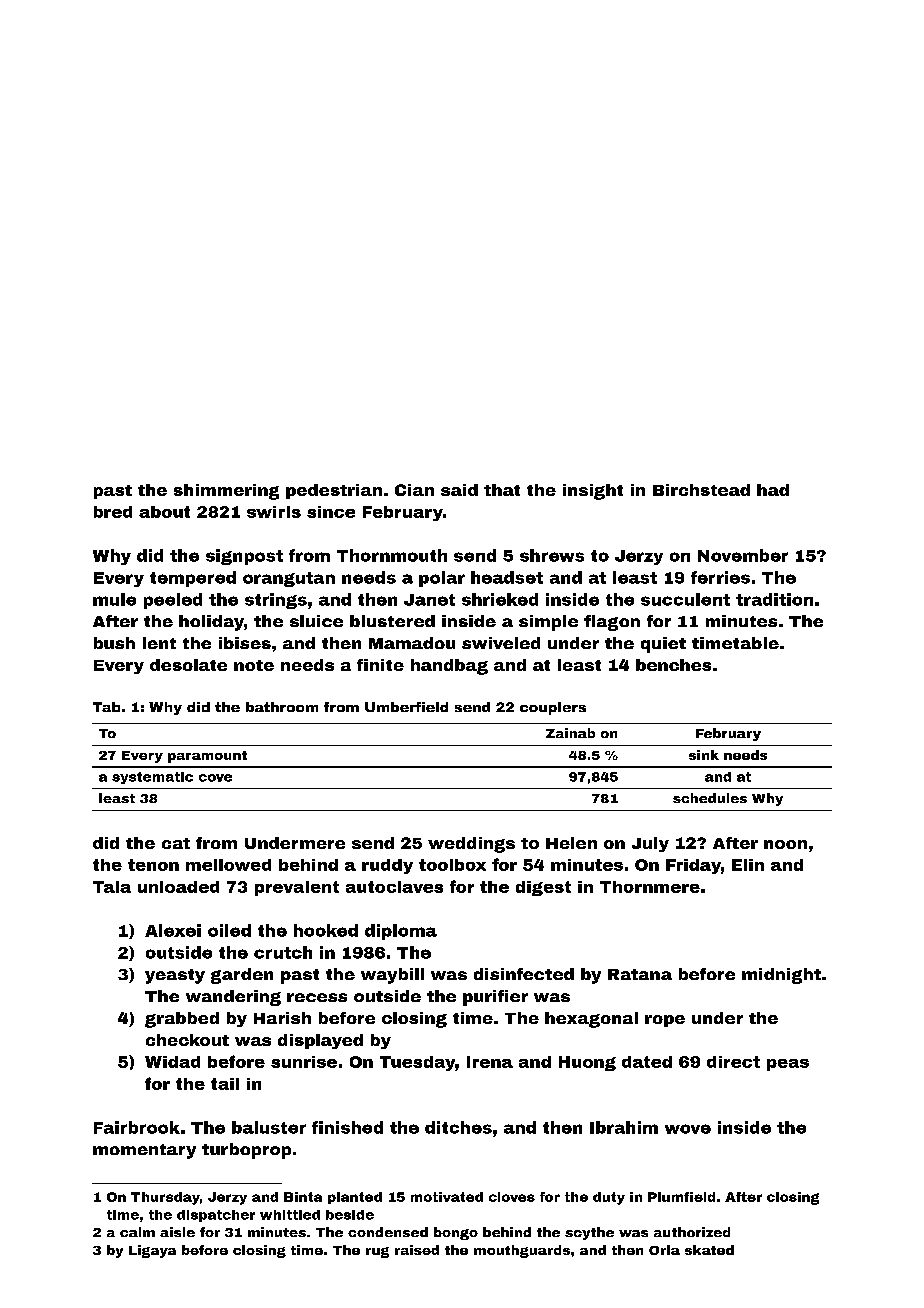  I want to click on wove, so click(688, 1129).
